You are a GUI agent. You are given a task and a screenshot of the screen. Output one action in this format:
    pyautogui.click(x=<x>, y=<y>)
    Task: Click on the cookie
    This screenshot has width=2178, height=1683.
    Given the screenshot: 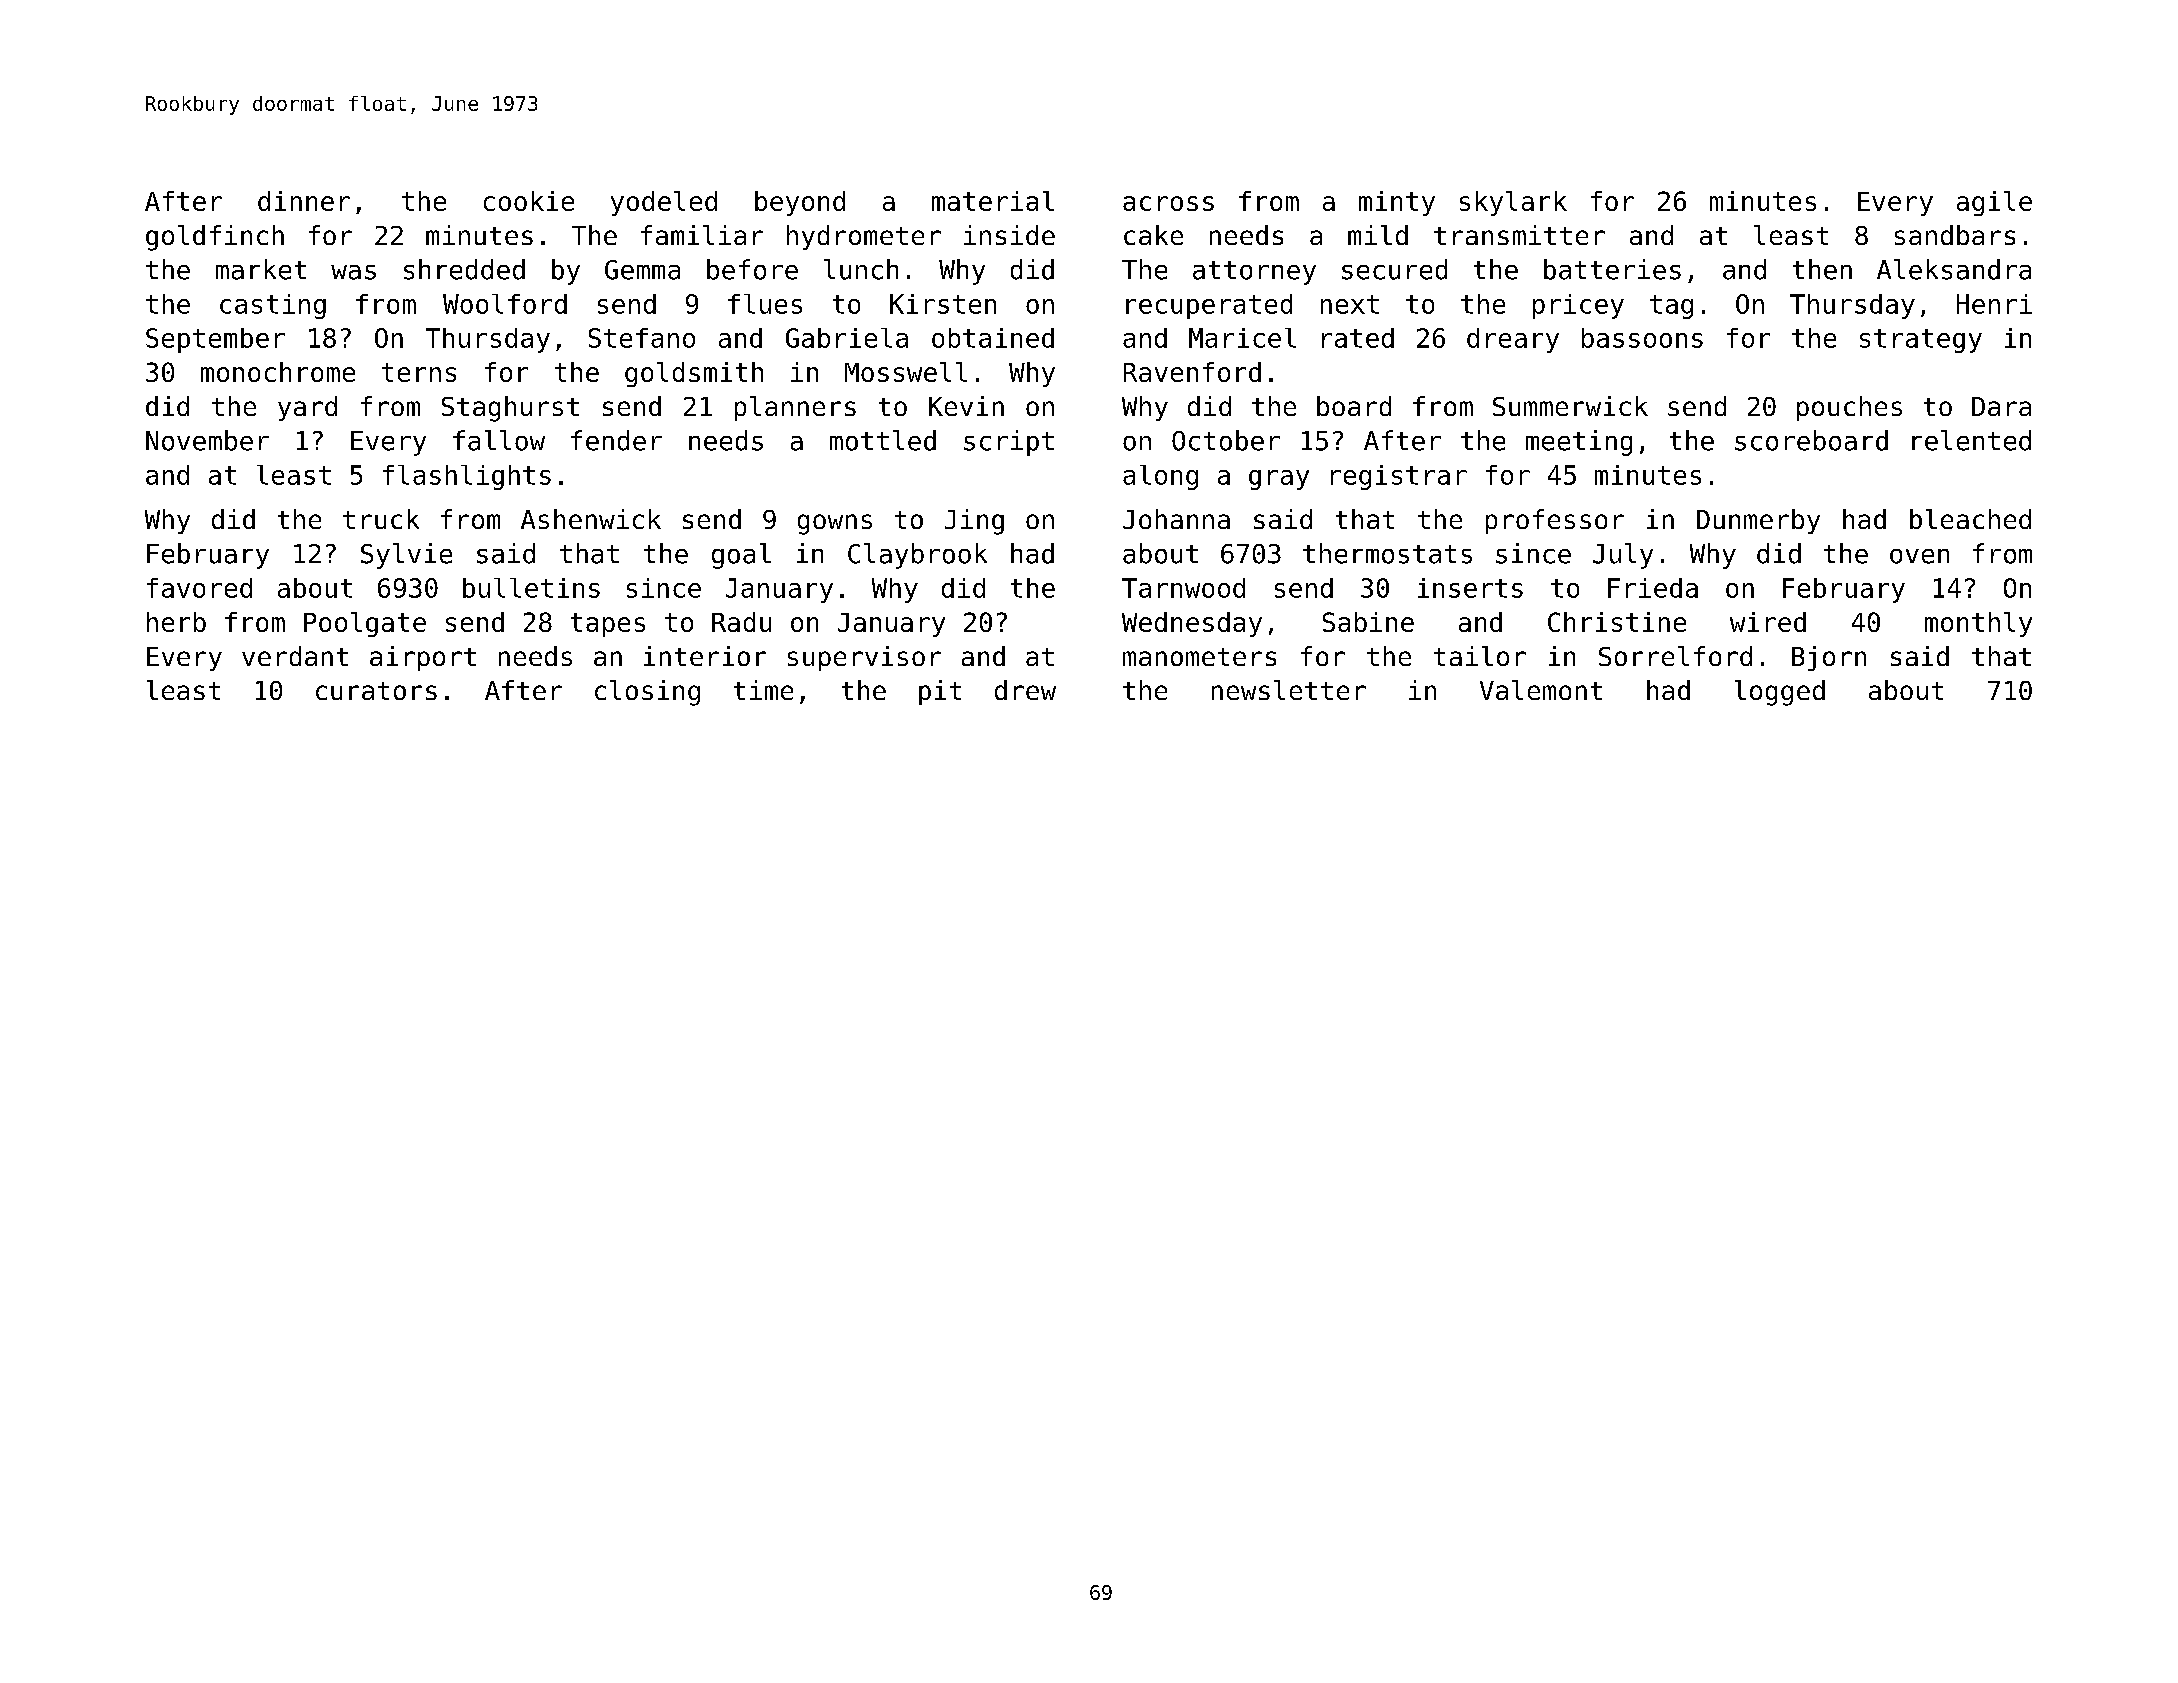 What is the action you would take?
    pyautogui.click(x=529, y=201)
